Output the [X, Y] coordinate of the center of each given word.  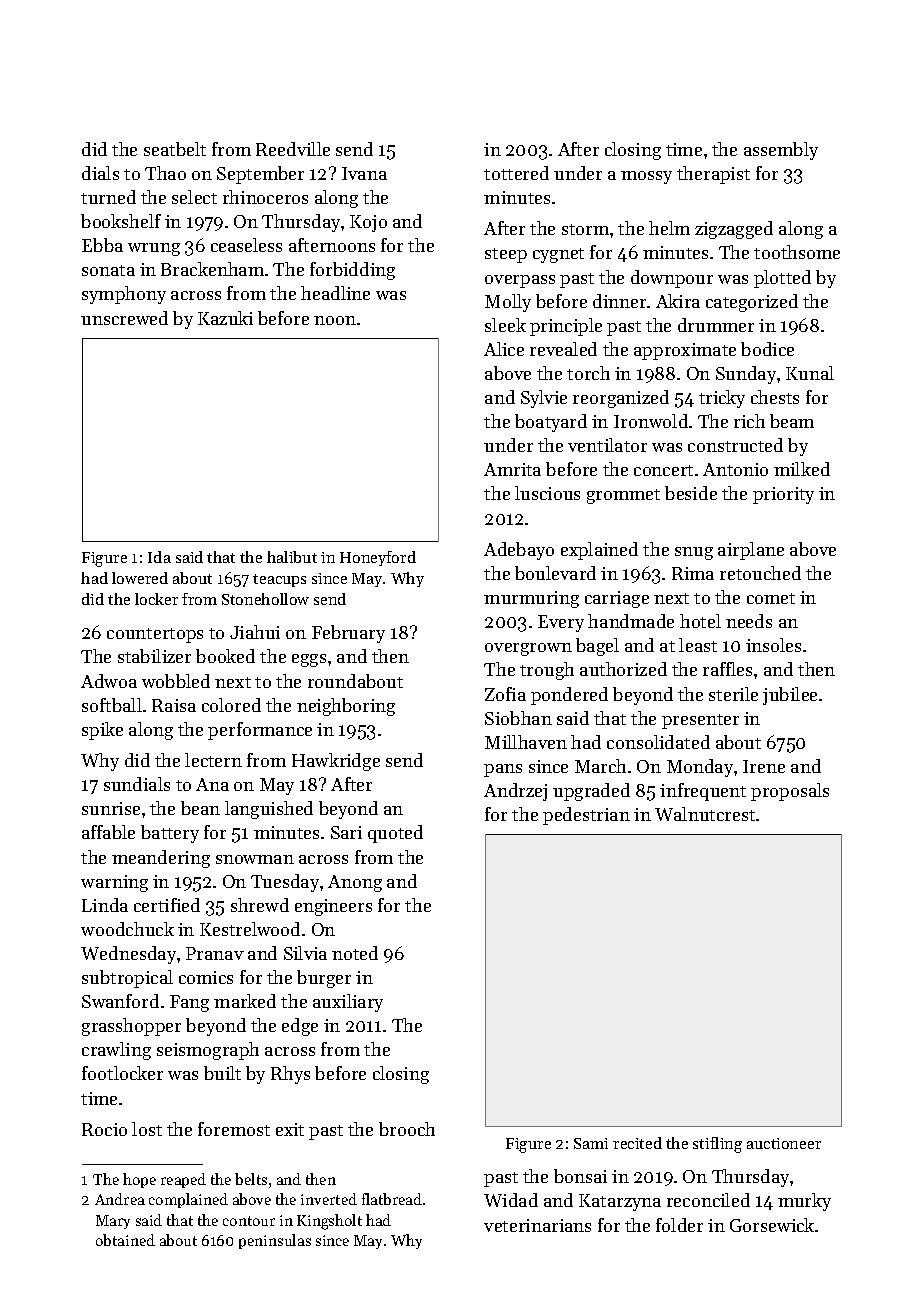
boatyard [551, 423]
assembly [781, 151]
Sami [591, 1143]
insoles [773, 645]
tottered [516, 173]
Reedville [293, 149]
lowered [140, 578]
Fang [189, 1003]
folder [679, 1225]
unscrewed [124, 318]
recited [637, 1143]
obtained [125, 1240]
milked [802, 469]
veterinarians [537, 1225]
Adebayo [519, 551]
